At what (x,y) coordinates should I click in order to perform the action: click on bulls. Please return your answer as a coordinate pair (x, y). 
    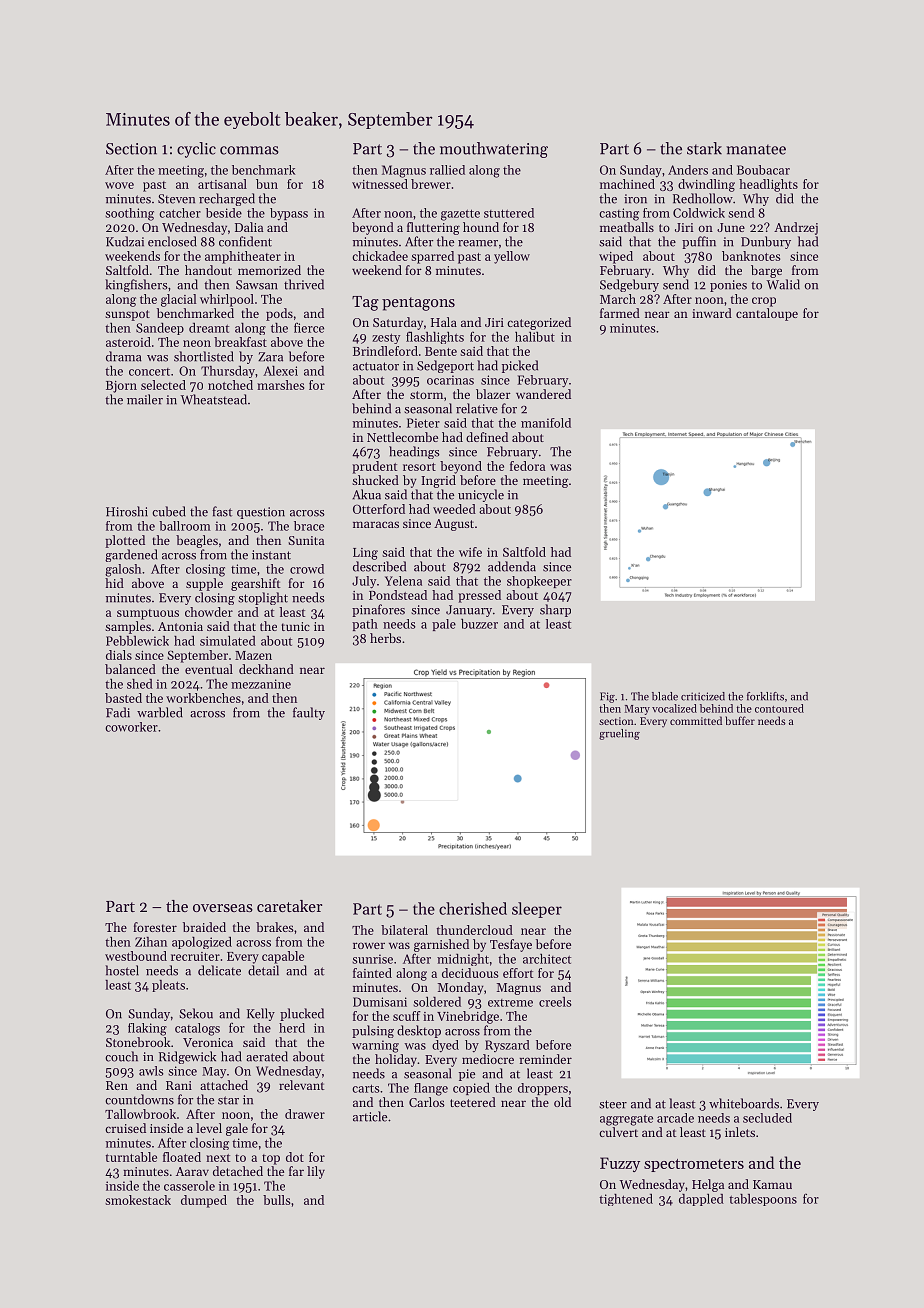
    Looking at the image, I should click on (276, 1200).
